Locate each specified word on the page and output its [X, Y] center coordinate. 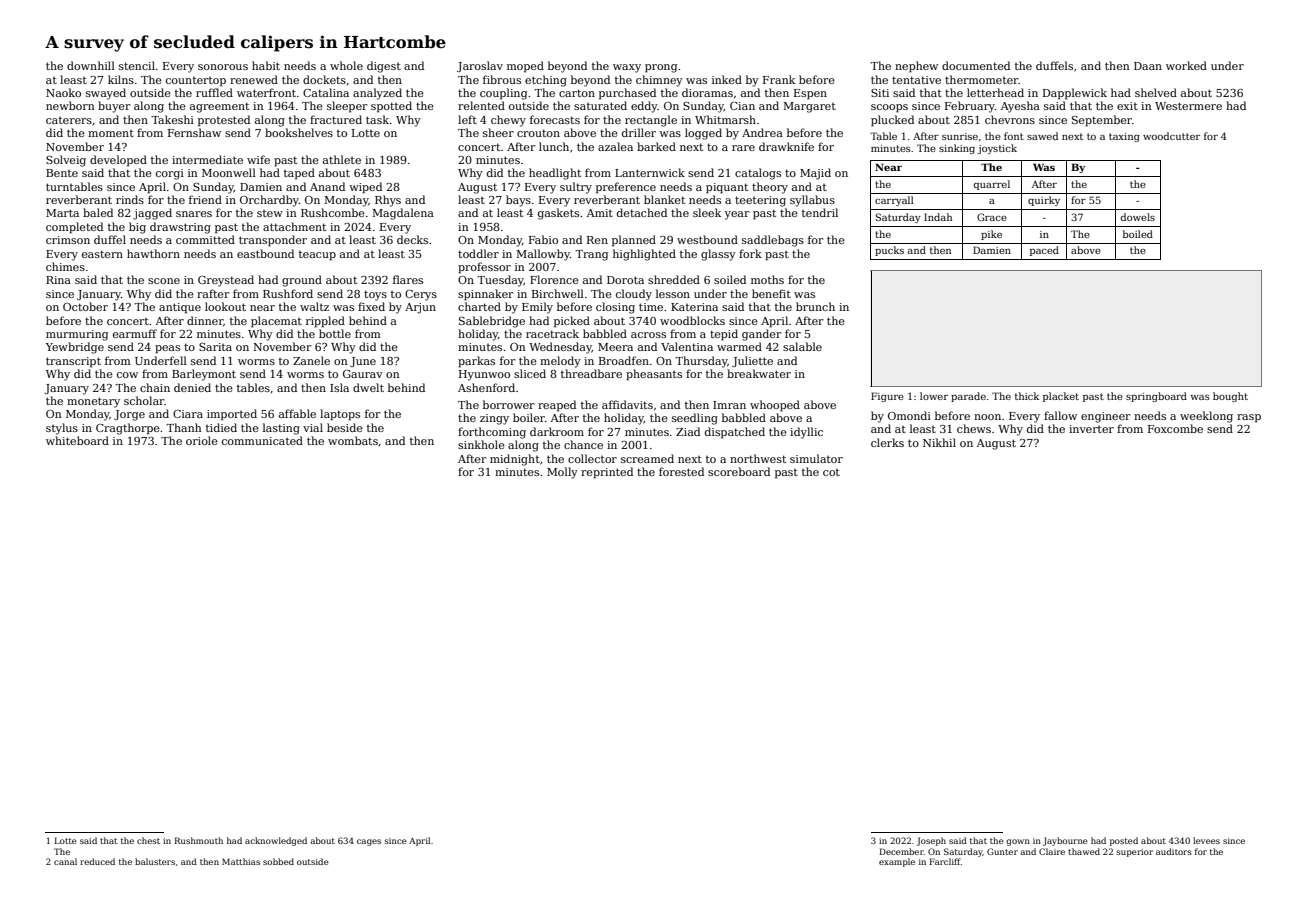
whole [346, 65]
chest [148, 840]
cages [369, 842]
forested [681, 471]
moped [525, 67]
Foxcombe [1175, 428]
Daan [1148, 66]
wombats [353, 440]
